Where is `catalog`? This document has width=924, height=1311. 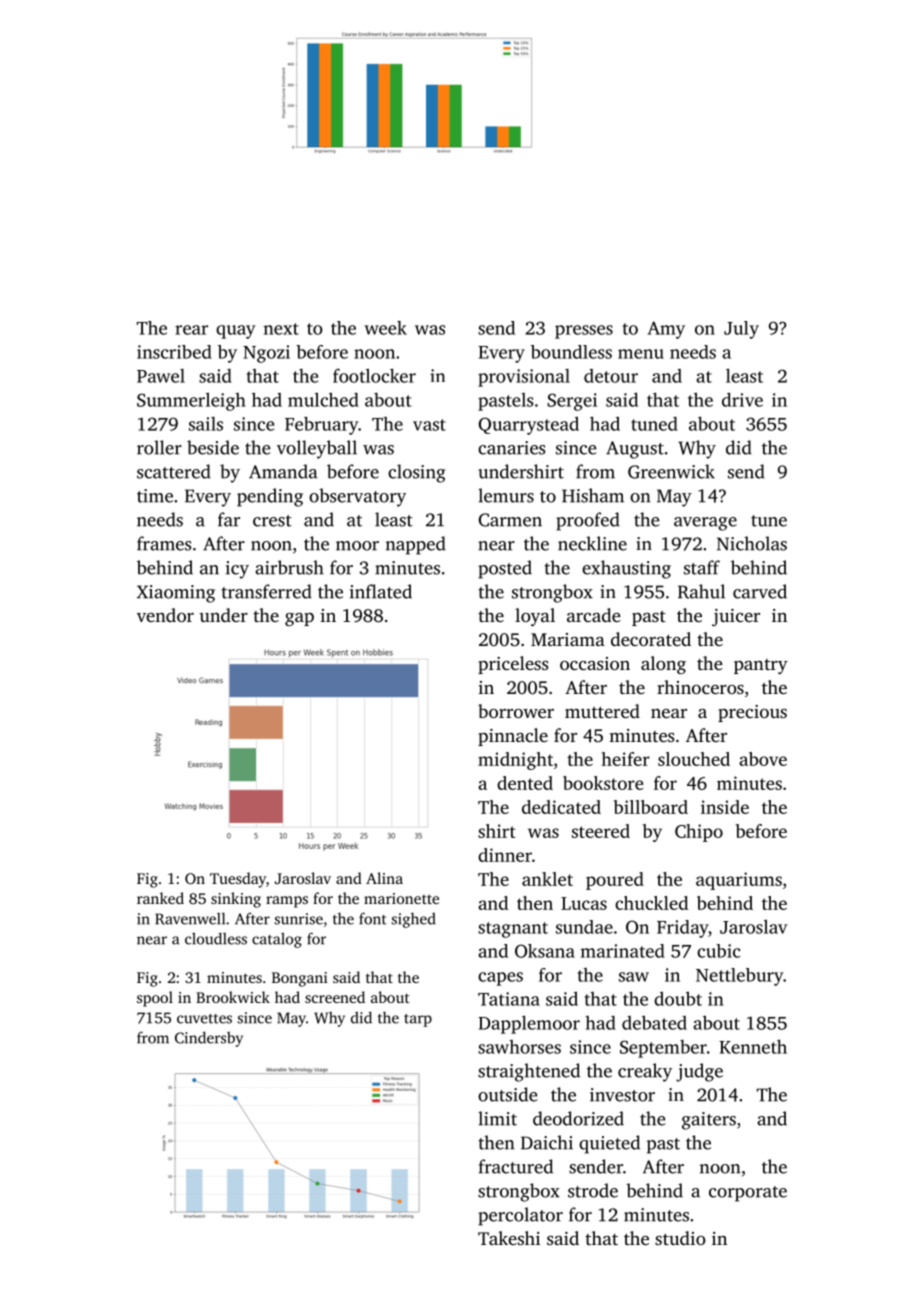 catalog is located at coordinates (277, 940).
